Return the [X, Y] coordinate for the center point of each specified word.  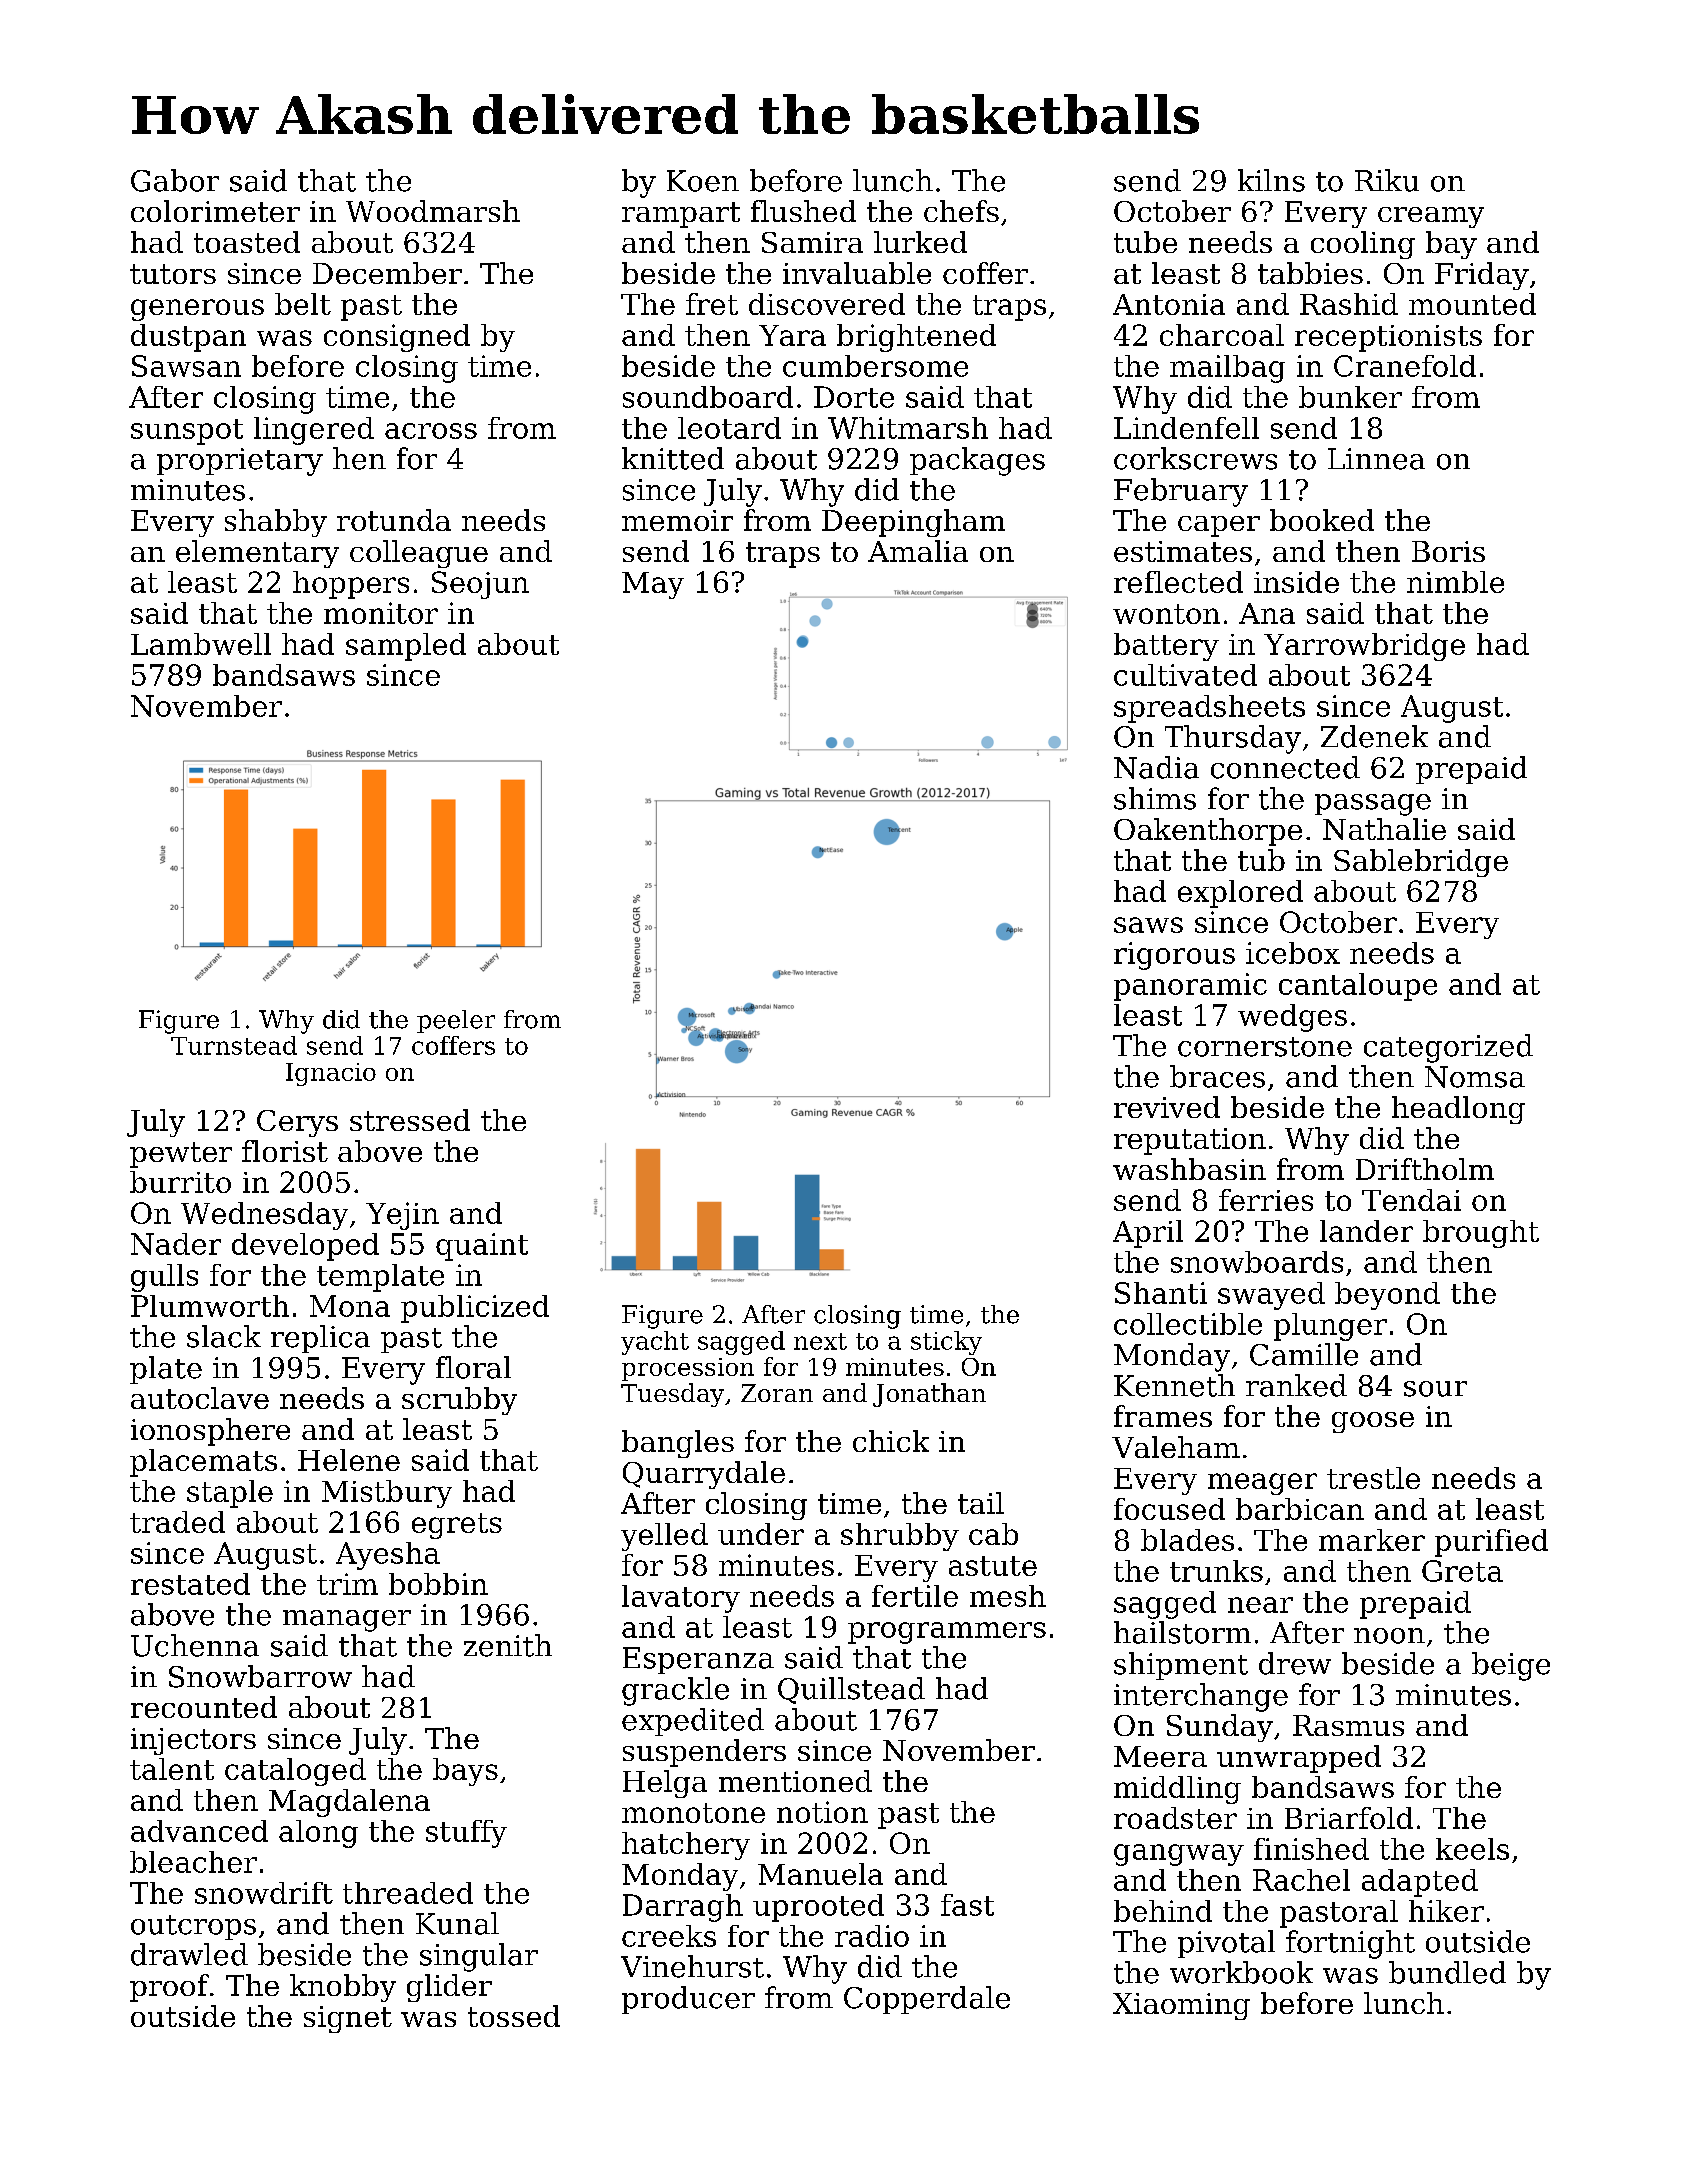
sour [1435, 1389]
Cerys [297, 1123]
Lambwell [201, 644]
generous [197, 310]
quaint [482, 1247]
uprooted [818, 1908]
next [820, 1341]
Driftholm [1425, 1169]
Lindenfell [1186, 428]
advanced [199, 1831]
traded [177, 1522]
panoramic [1190, 987]
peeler [456, 1021]
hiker [1446, 1911]
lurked [920, 242]
